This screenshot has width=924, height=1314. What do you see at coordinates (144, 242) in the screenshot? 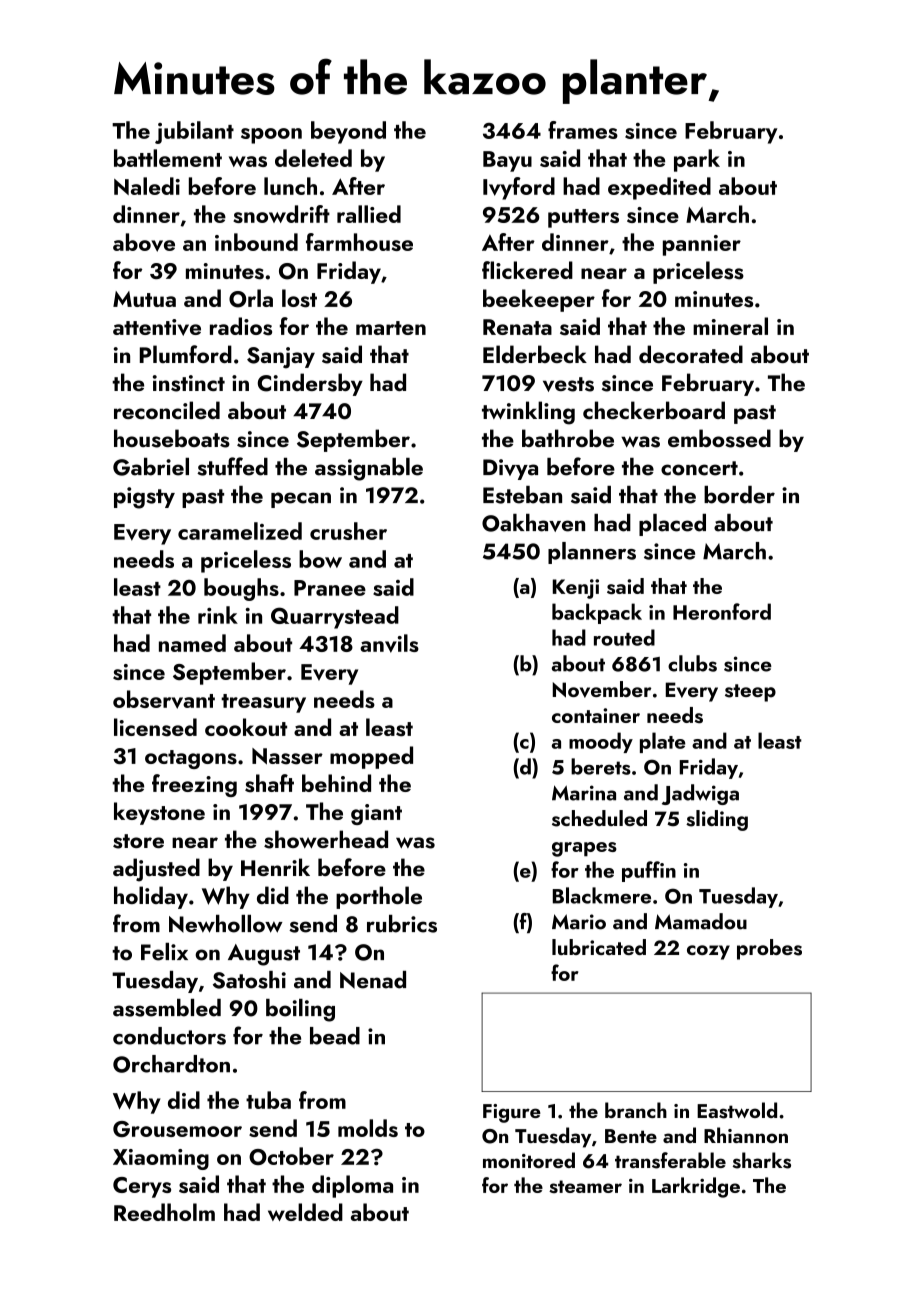
I see `above` at bounding box center [144, 242].
